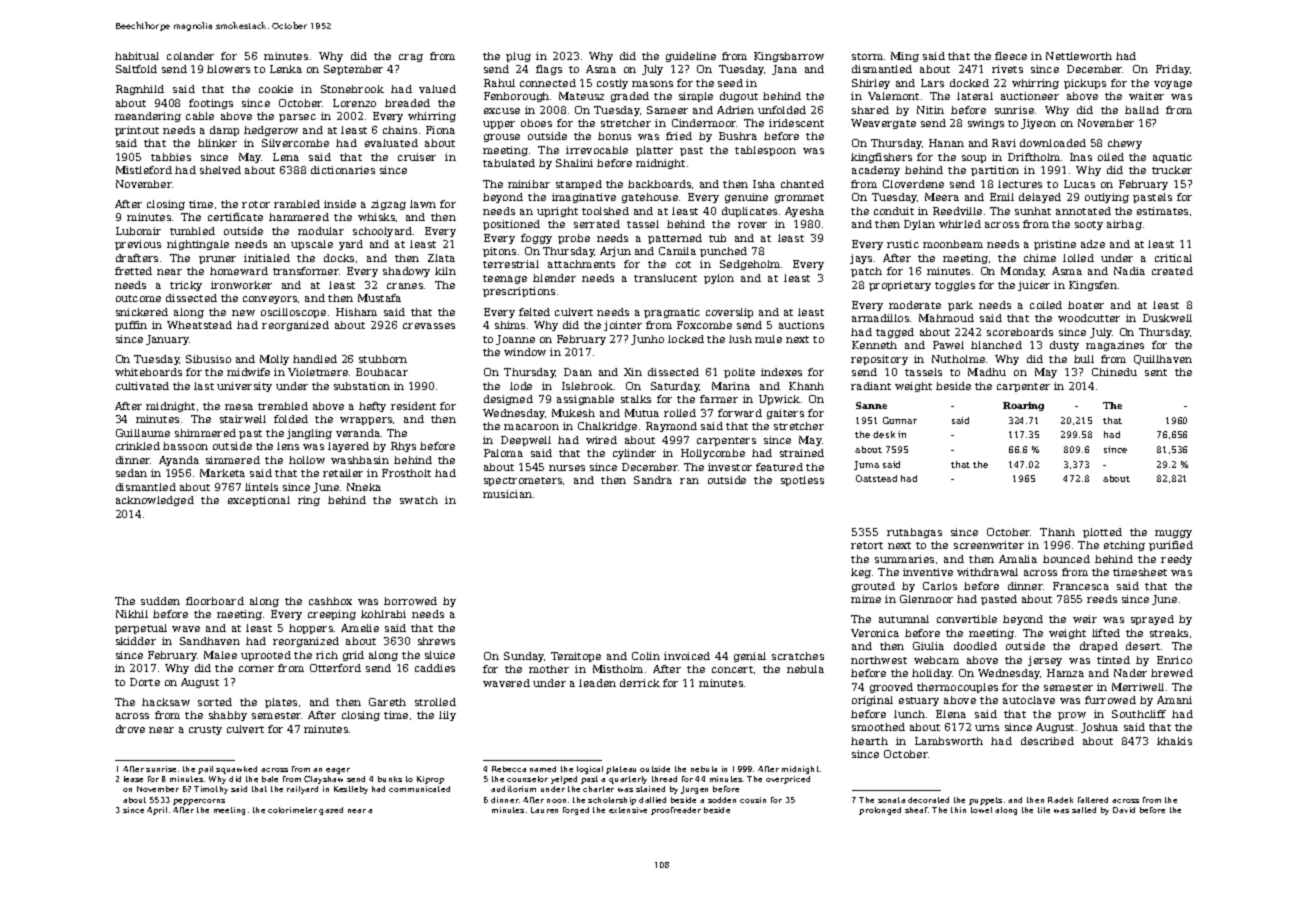 This screenshot has height=924, width=1308. Describe the element at coordinates (987, 372) in the screenshot. I see `Madhu` at that location.
